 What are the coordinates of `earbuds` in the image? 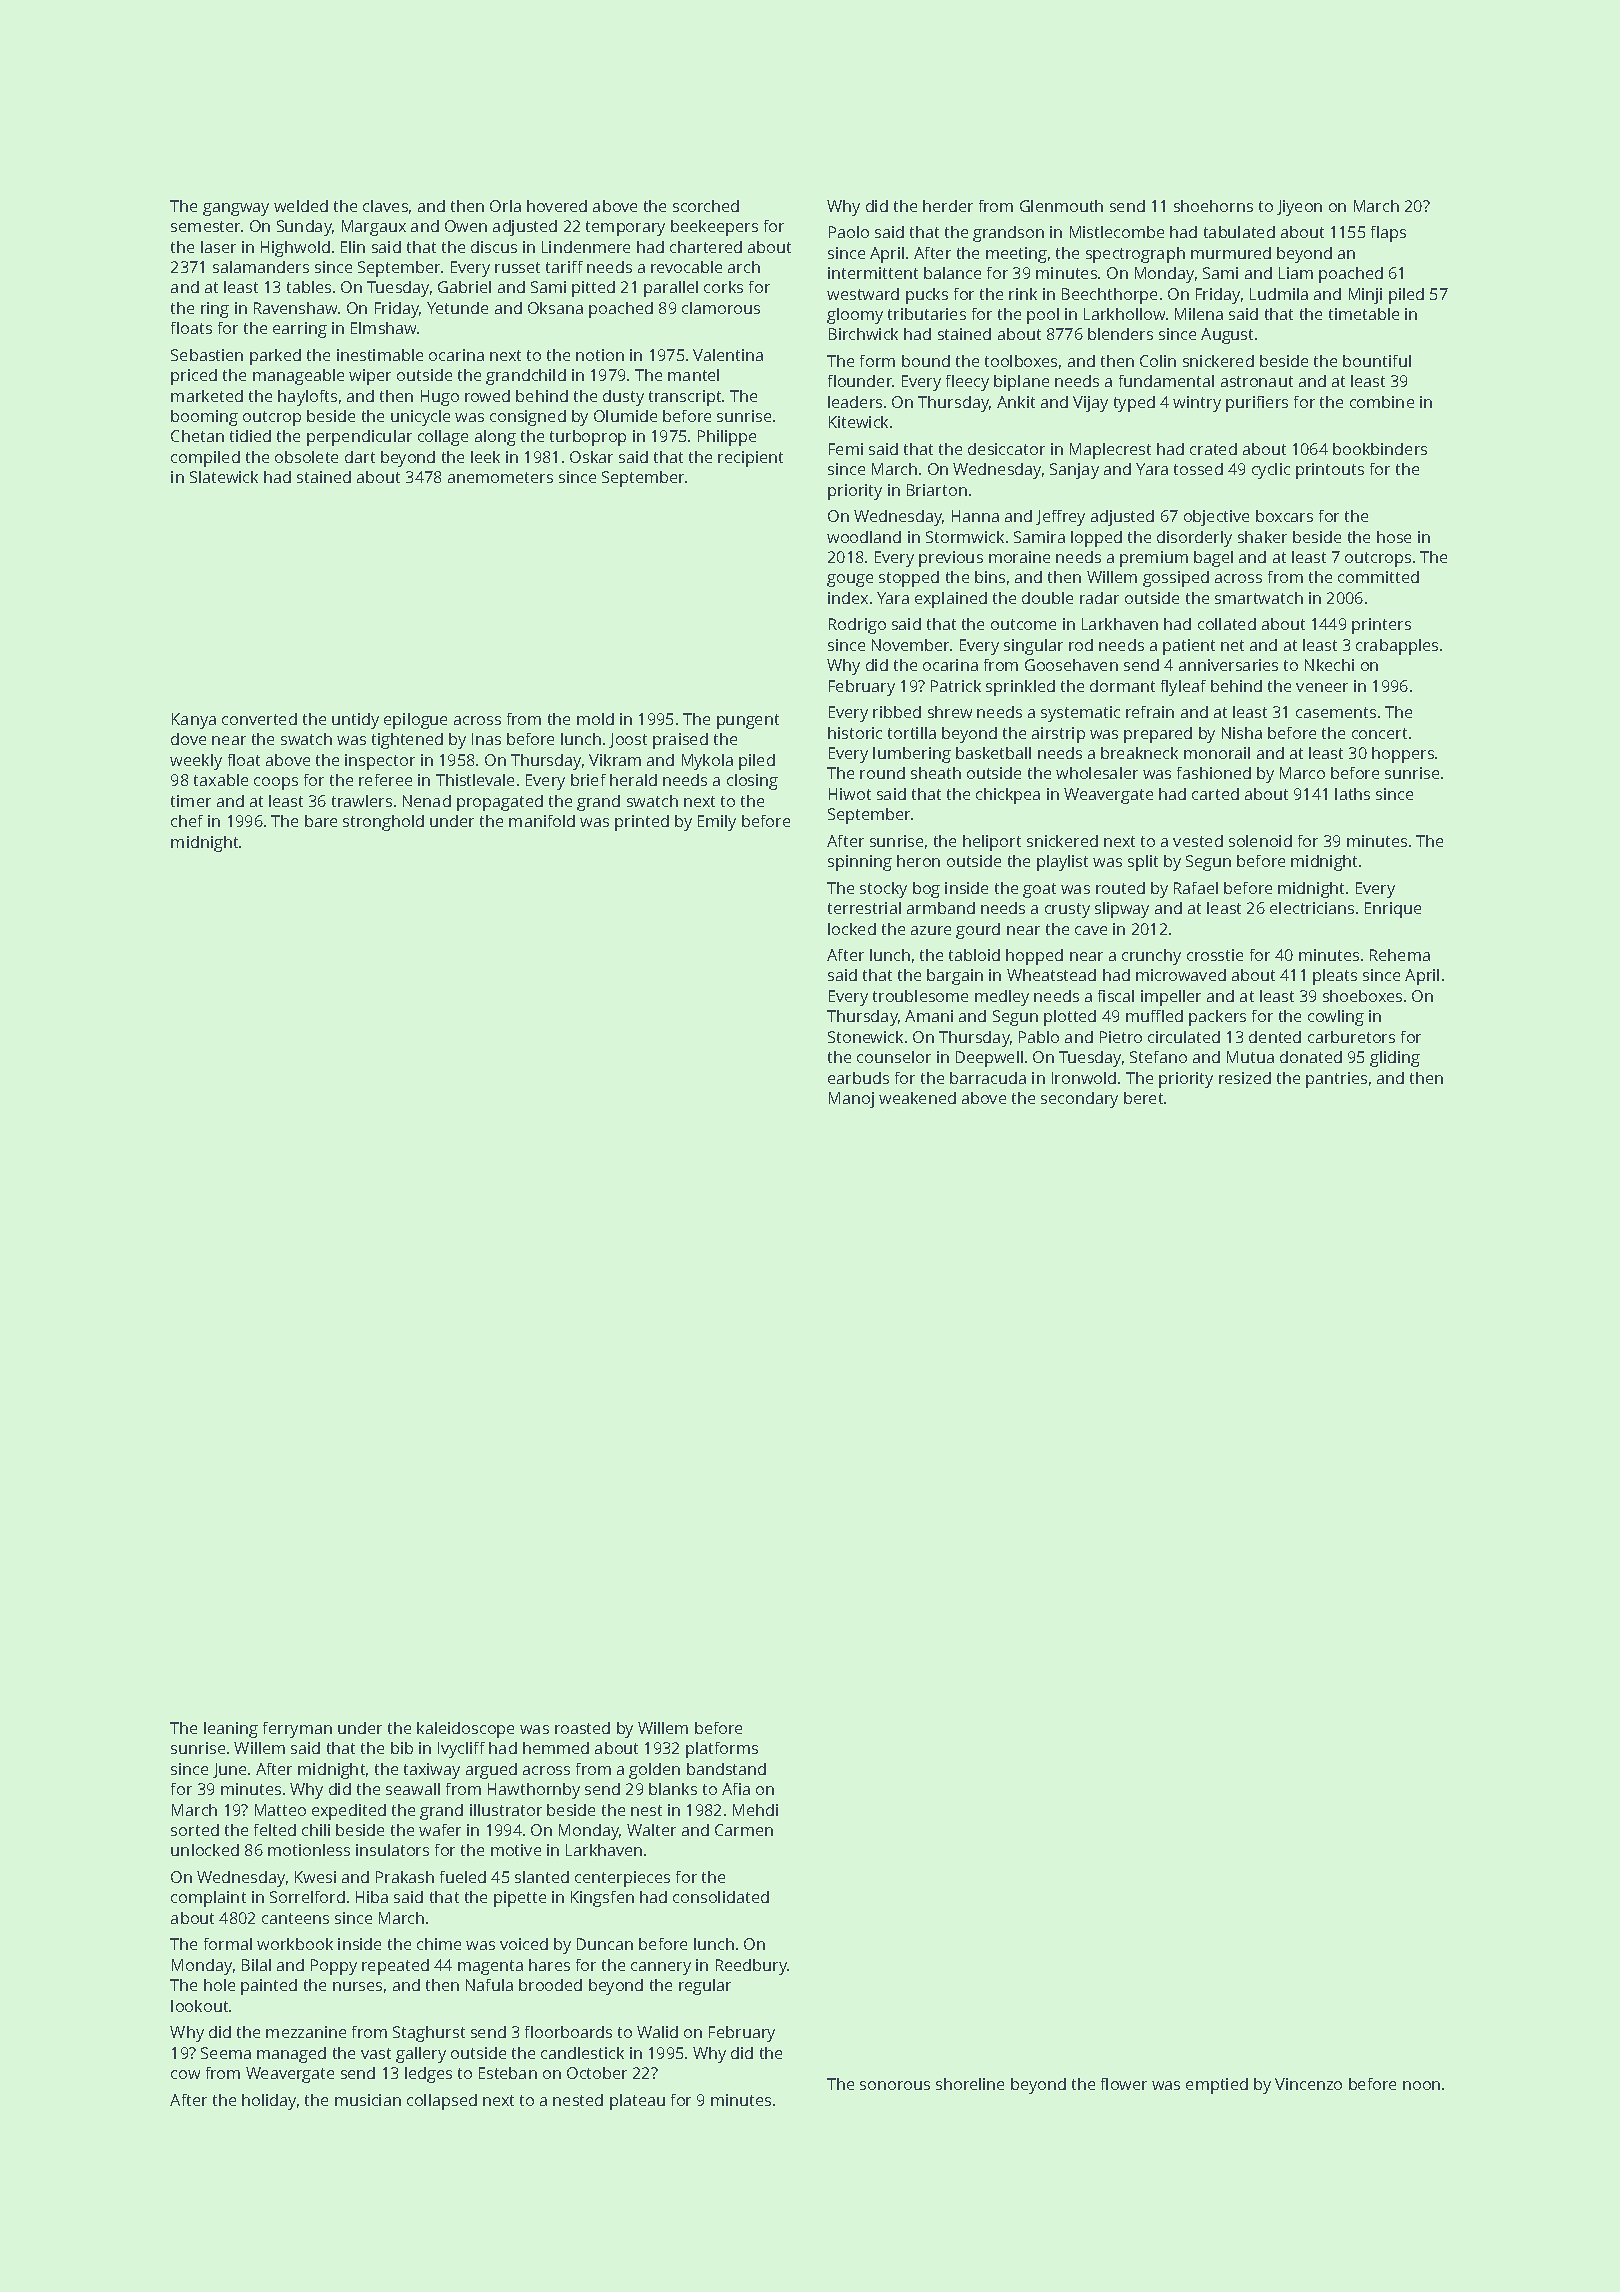 It's located at (858, 1078).
